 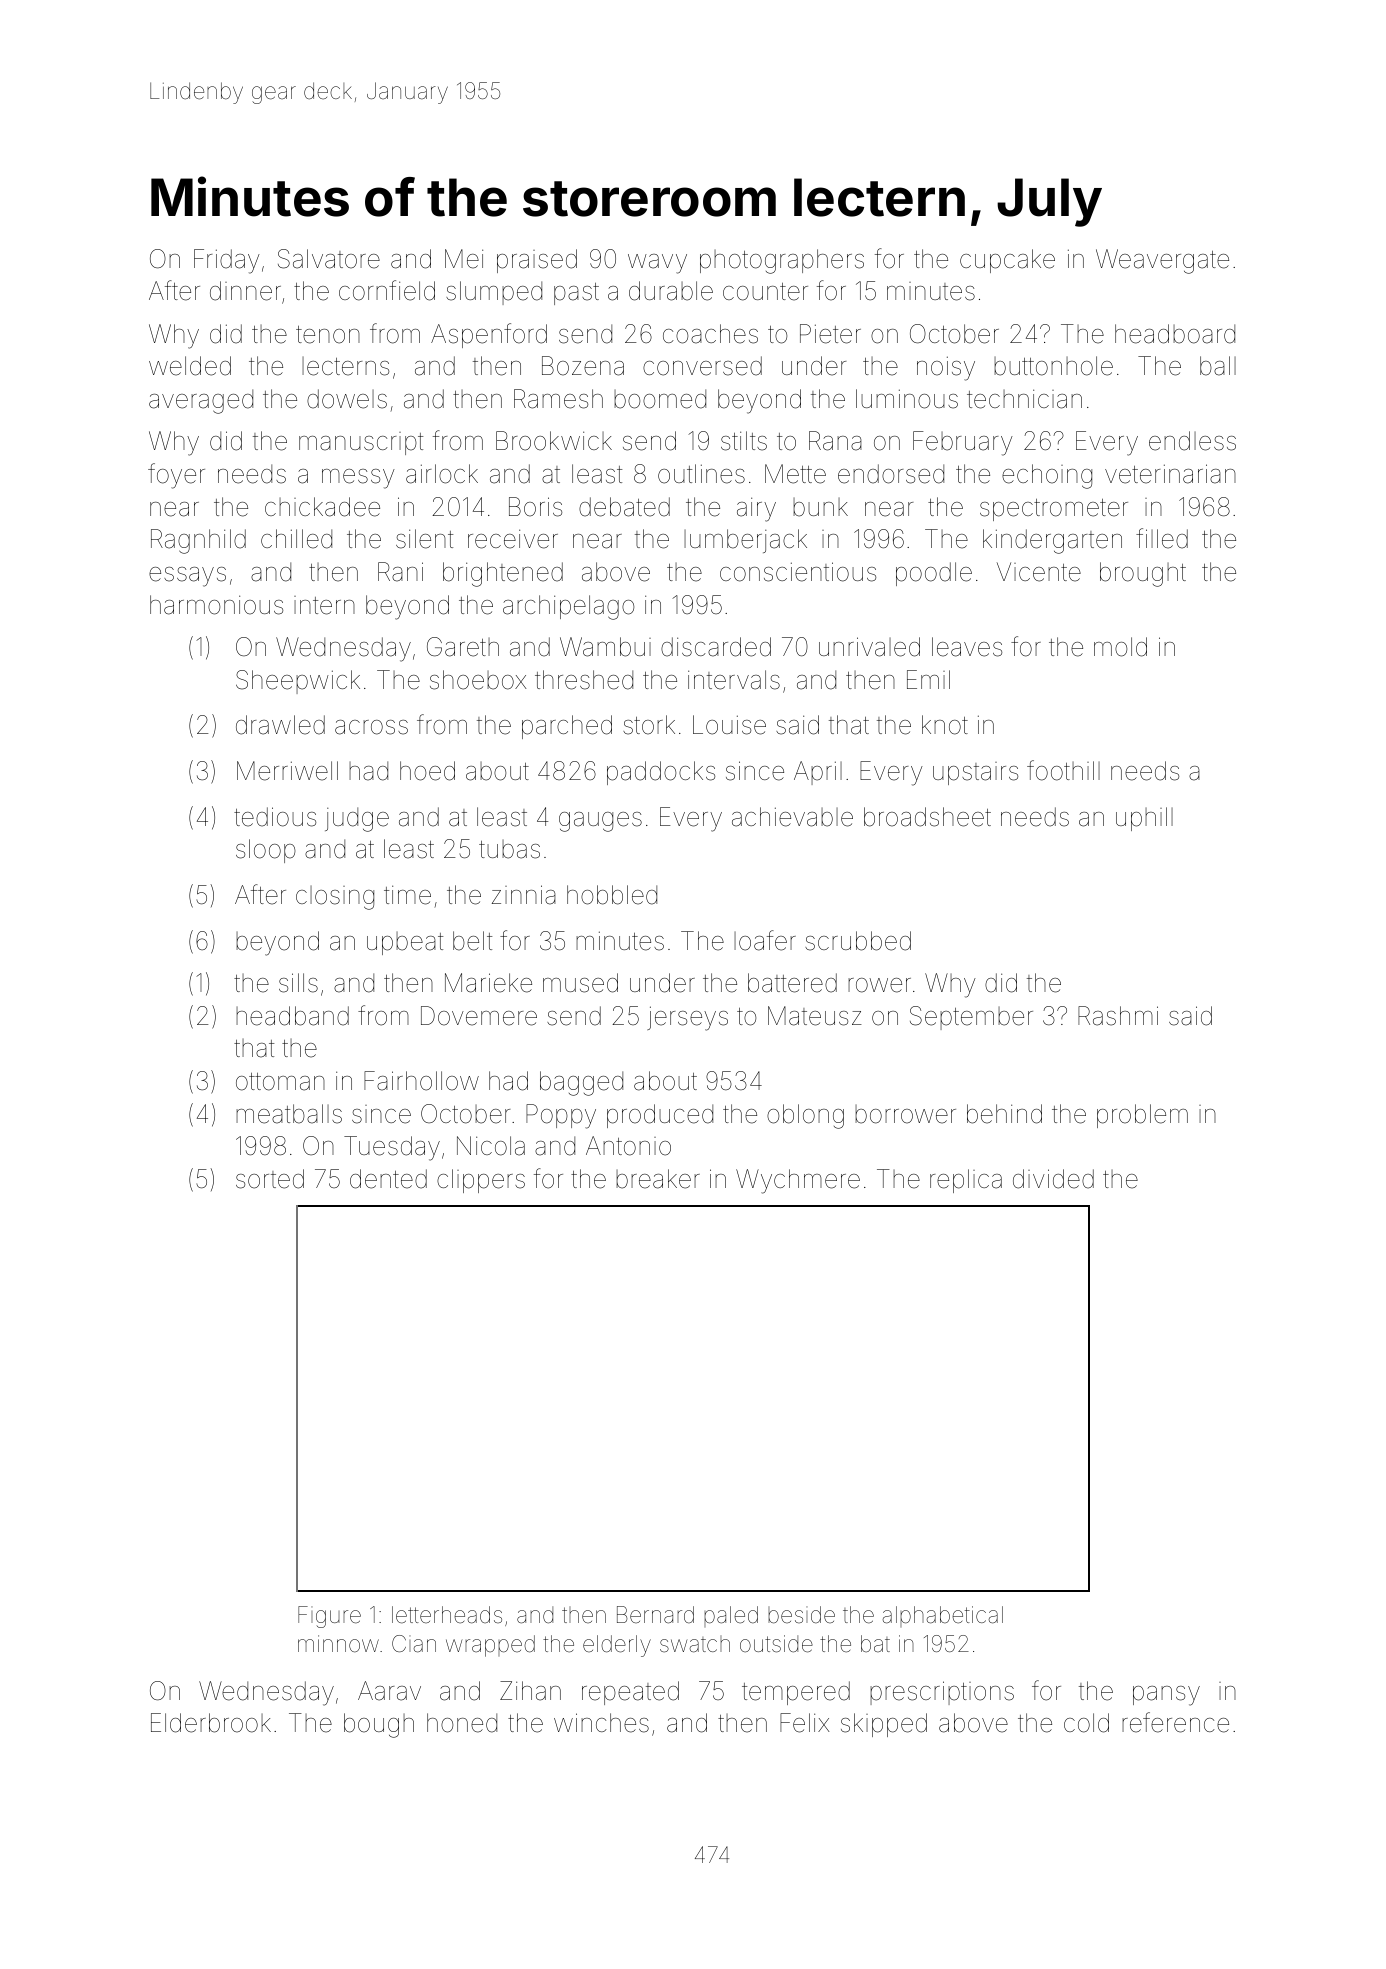 What do you see at coordinates (884, 1725) in the screenshot?
I see `skipped` at bounding box center [884, 1725].
